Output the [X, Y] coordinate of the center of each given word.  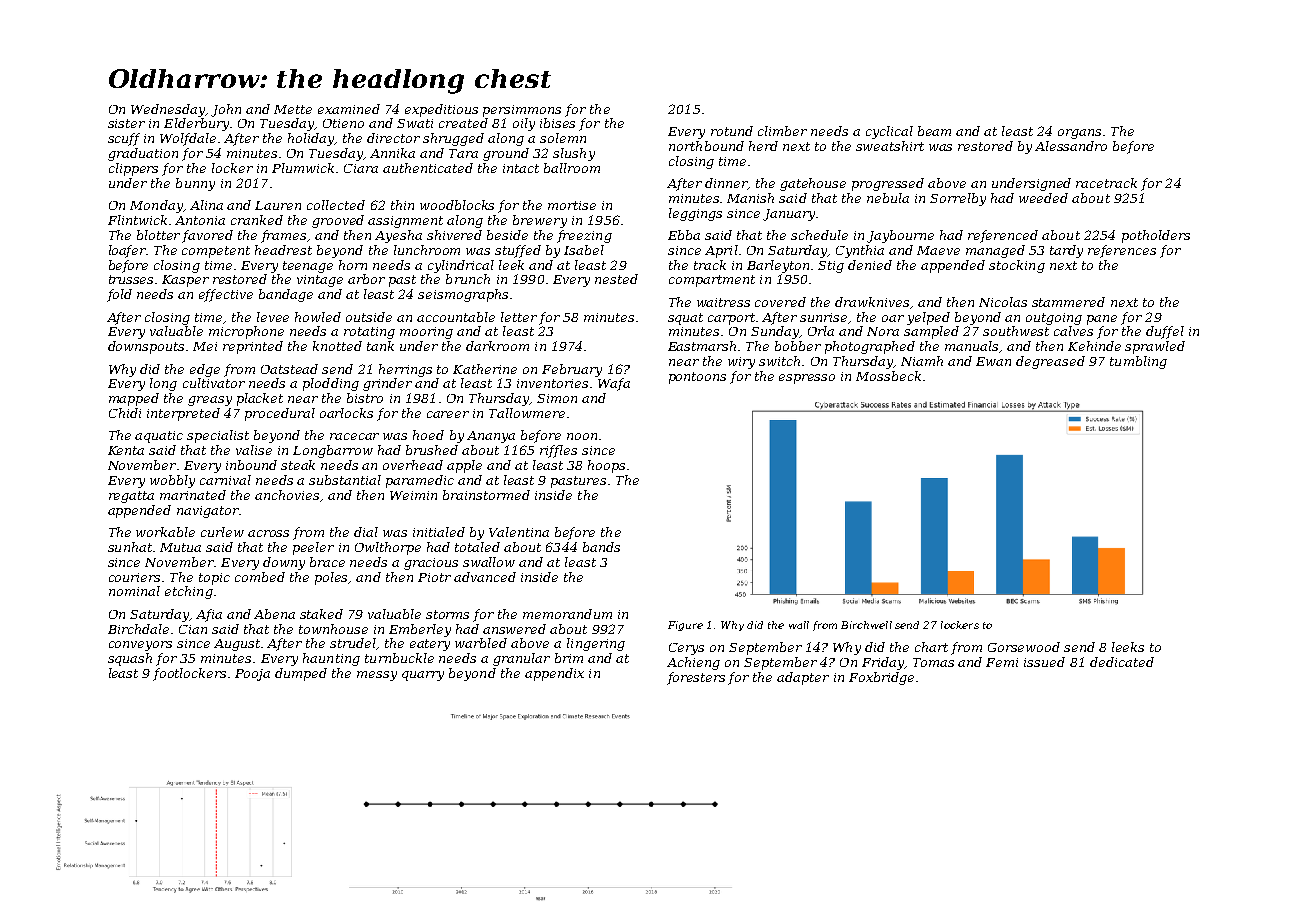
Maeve [938, 250]
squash [130, 659]
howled [318, 317]
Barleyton [778, 266]
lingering [596, 644]
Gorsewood [1024, 647]
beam [934, 131]
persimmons [522, 111]
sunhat [130, 547]
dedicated [1122, 662]
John [226, 110]
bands [601, 547]
